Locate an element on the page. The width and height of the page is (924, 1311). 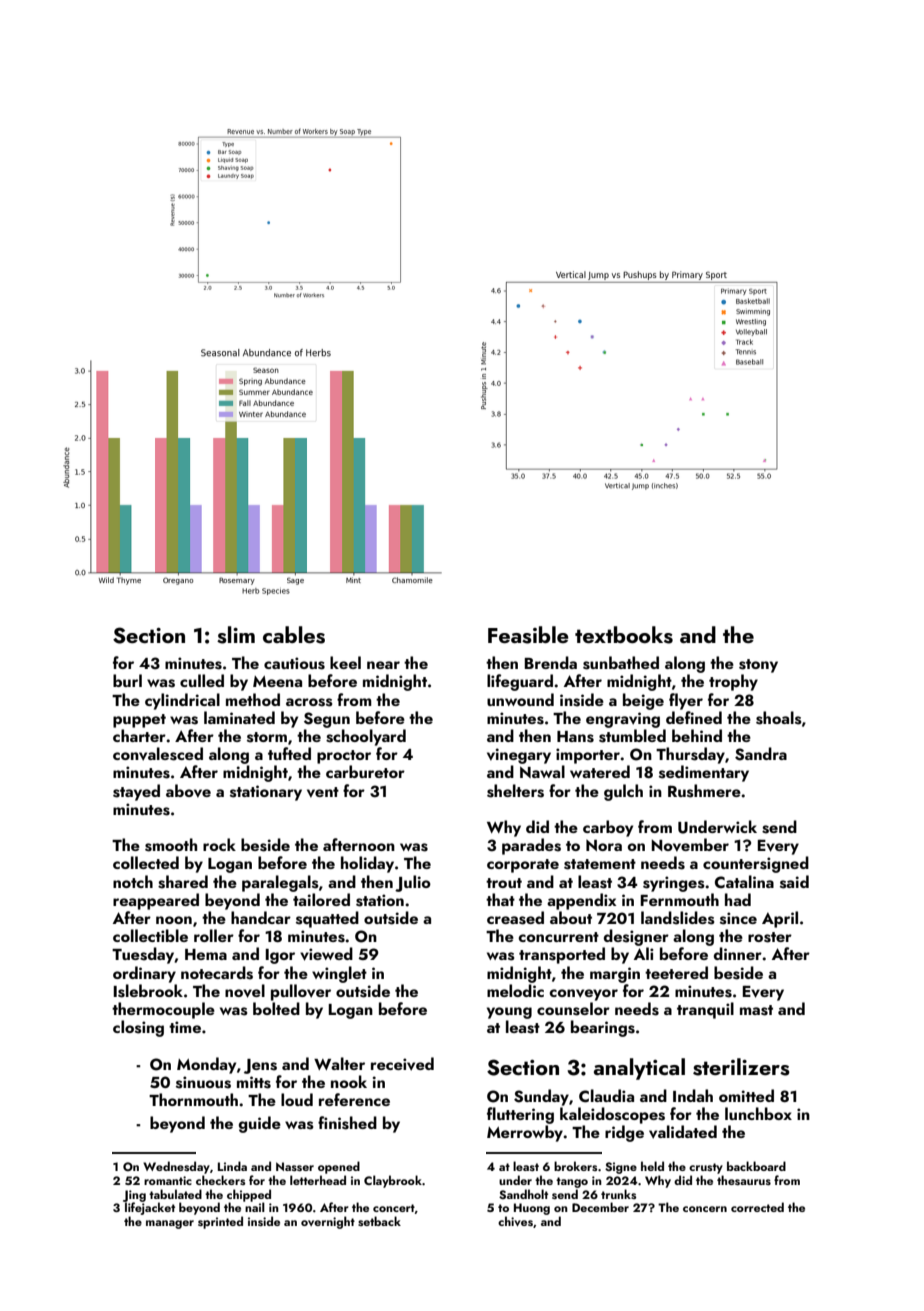
sprinted is located at coordinates (220, 1222).
